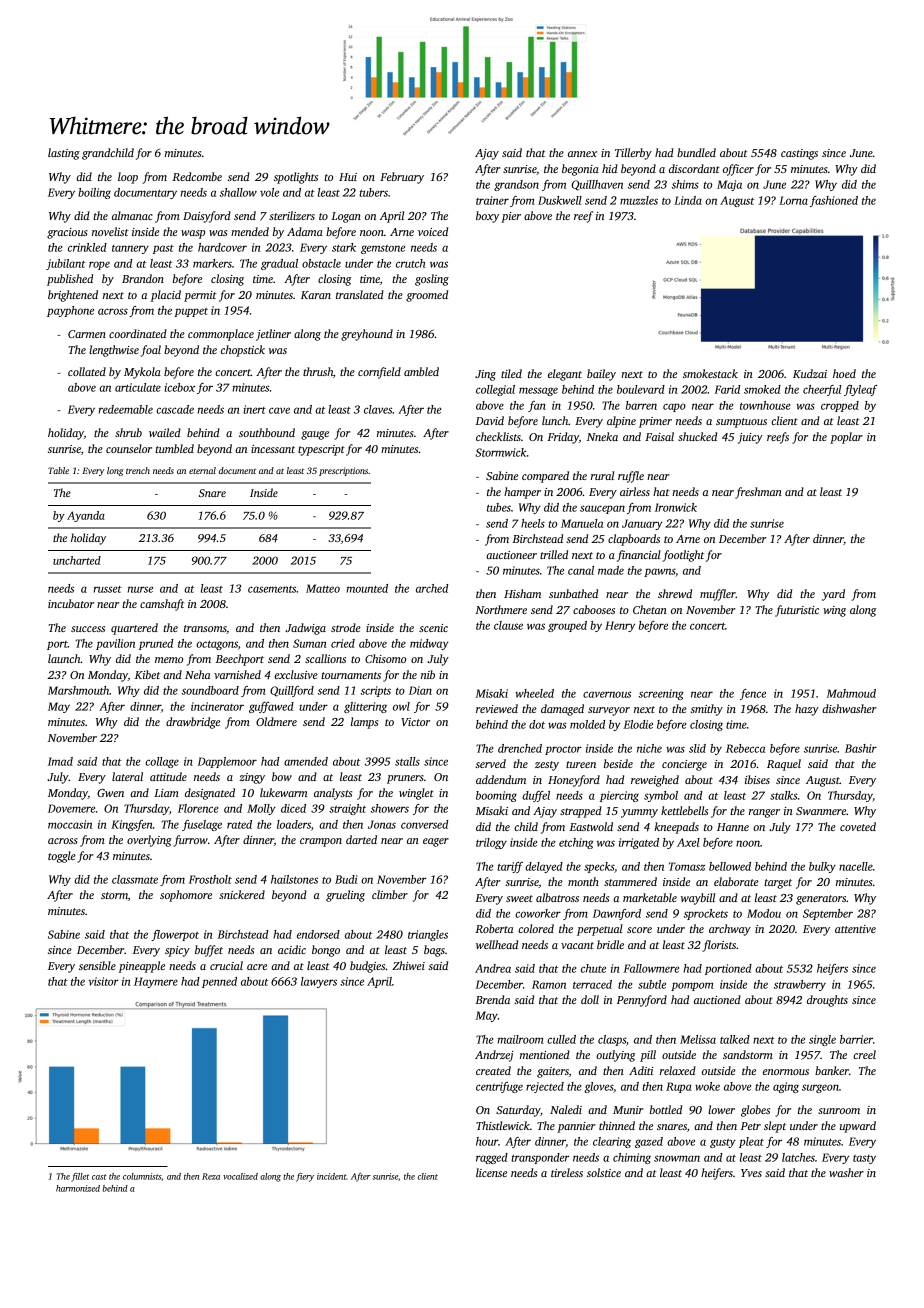 The height and width of the screenshot is (1308, 924). What do you see at coordinates (407, 761) in the screenshot?
I see `stalls` at bounding box center [407, 761].
